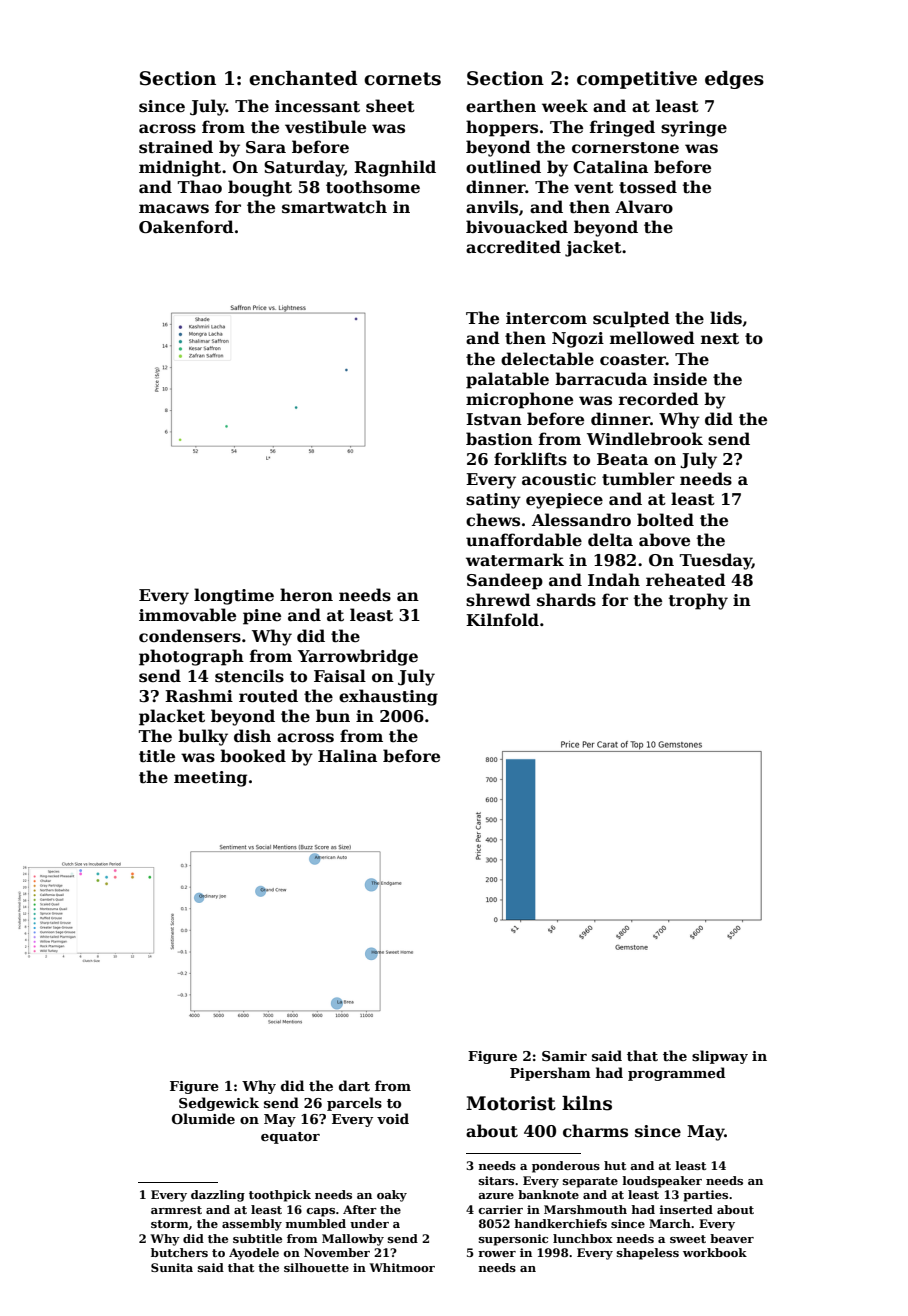 The image size is (908, 1316). What do you see at coordinates (186, 227) in the screenshot?
I see `Oakenford` at bounding box center [186, 227].
